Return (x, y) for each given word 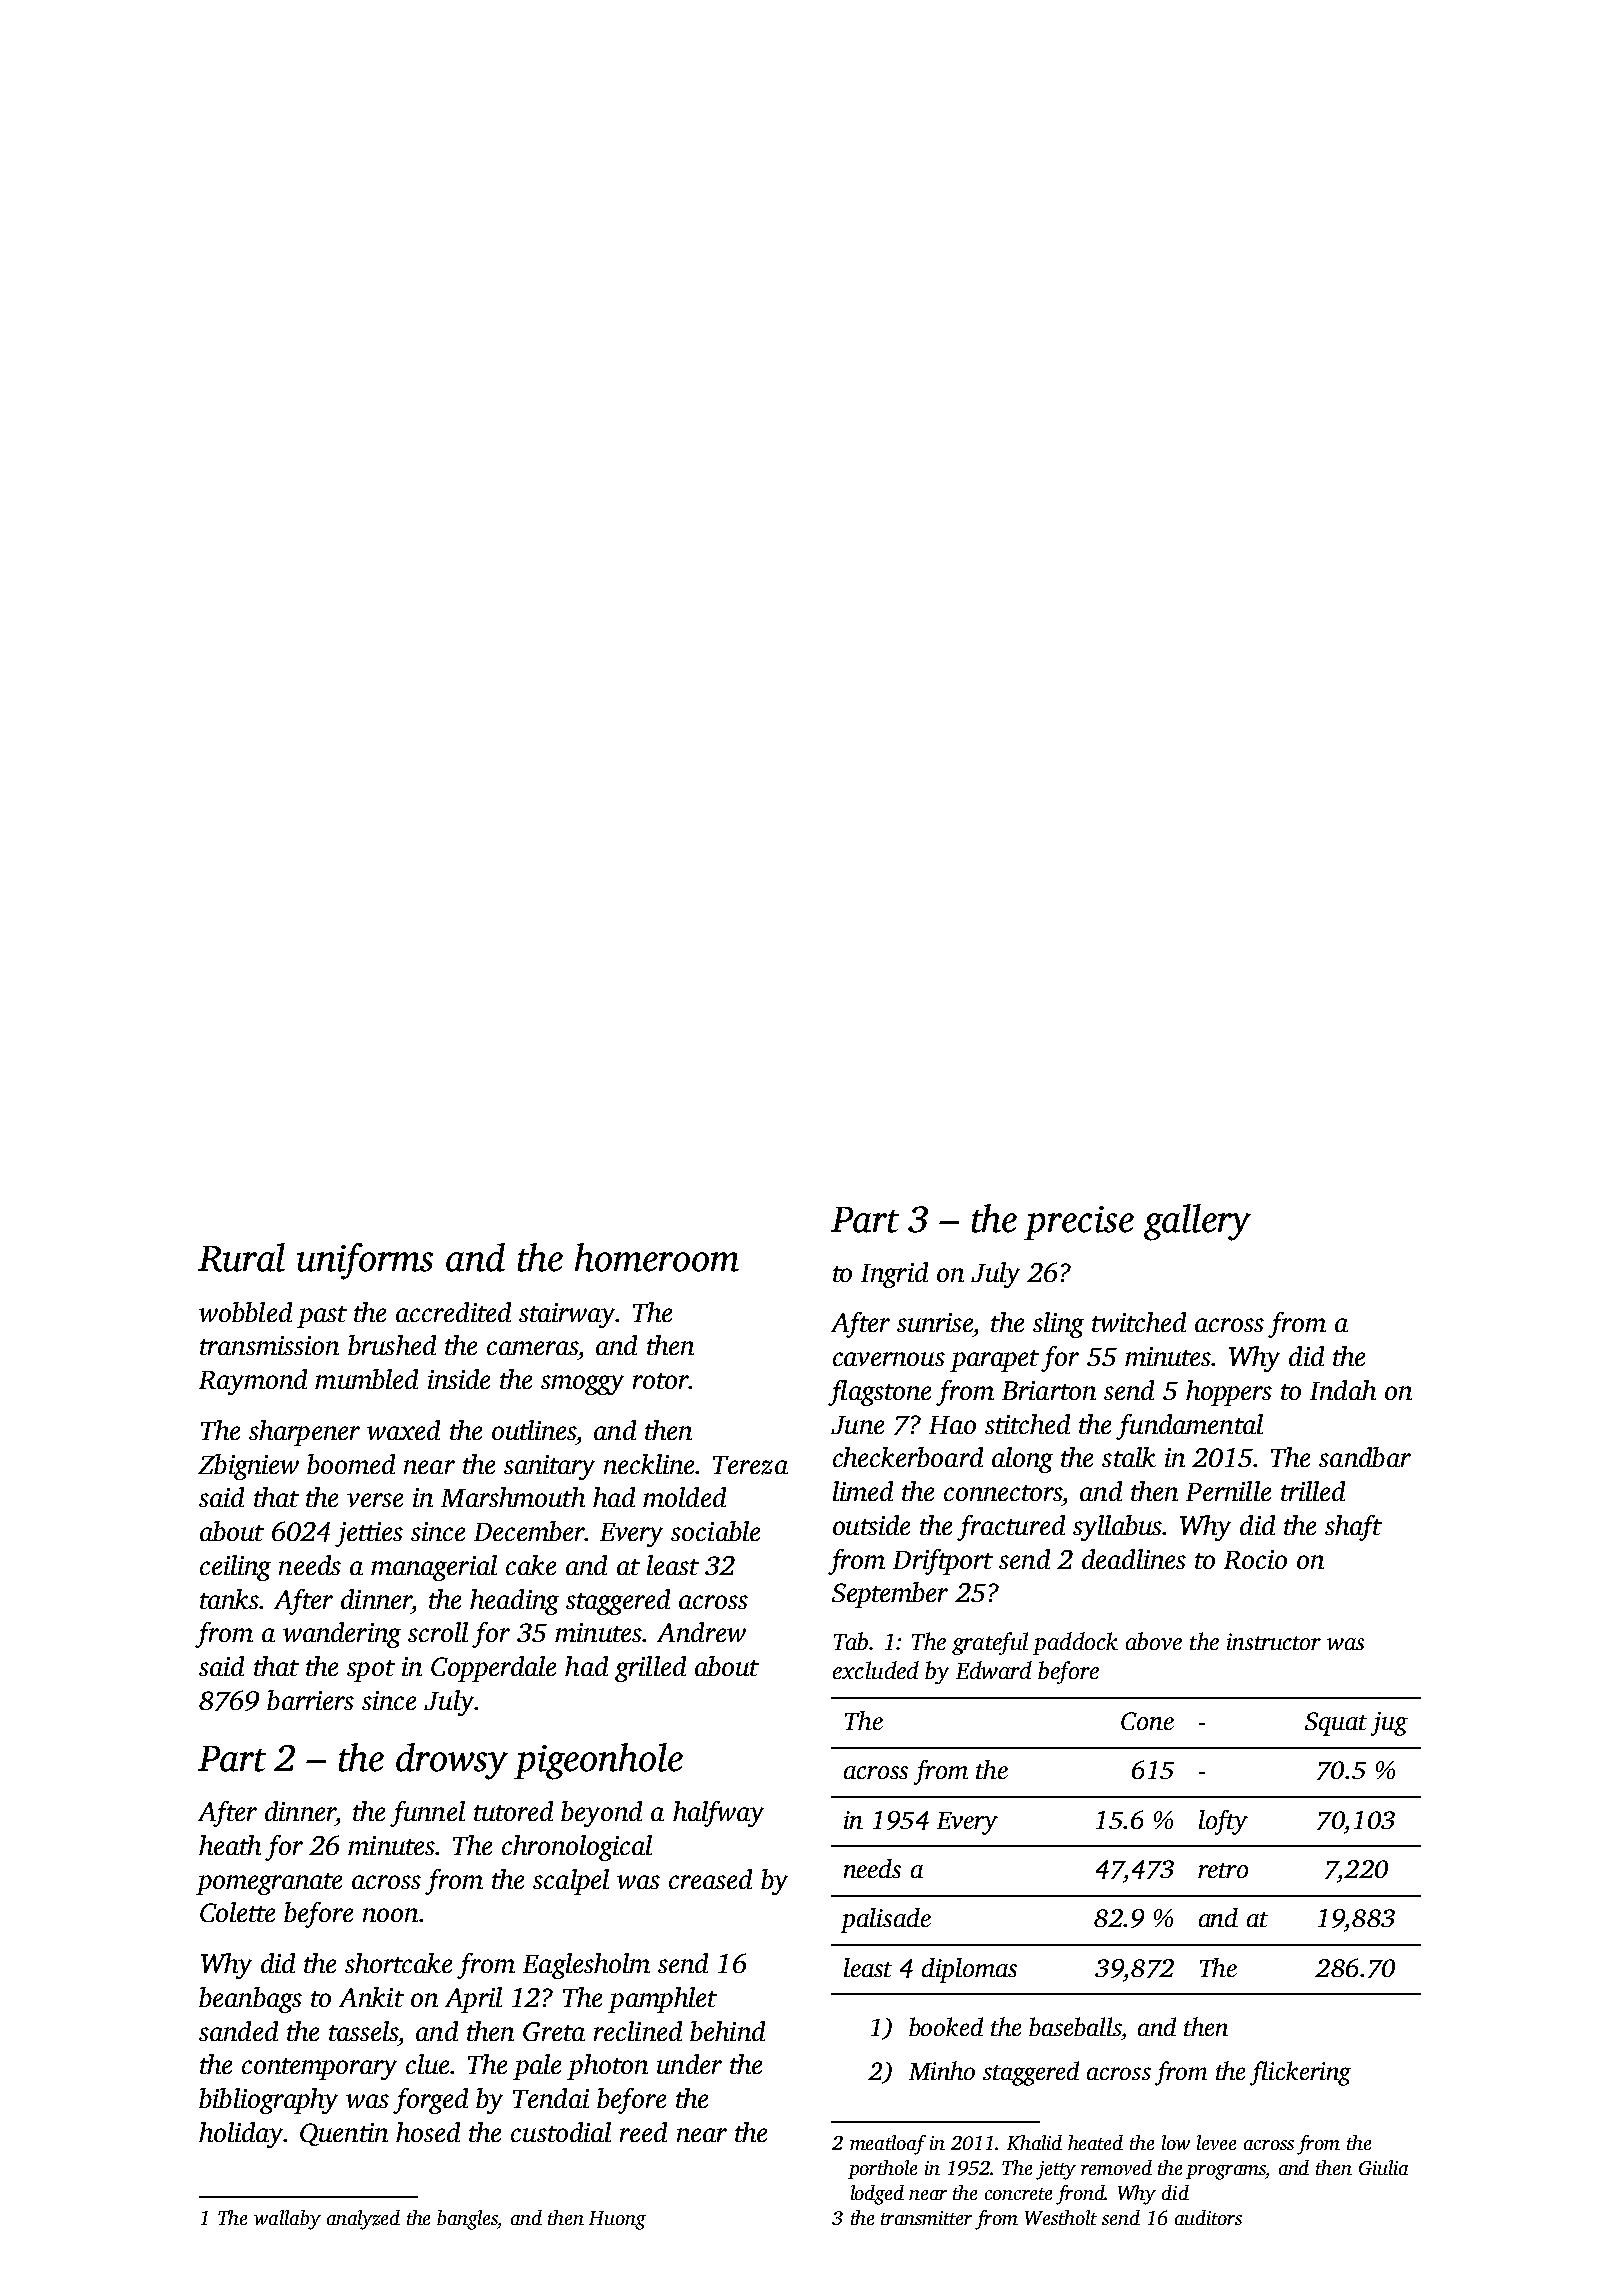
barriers (310, 1700)
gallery (1197, 1222)
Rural (241, 1257)
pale (537, 2067)
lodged (877, 2195)
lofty (1223, 1822)
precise (1079, 1223)
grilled (650, 1669)
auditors (1208, 2217)
